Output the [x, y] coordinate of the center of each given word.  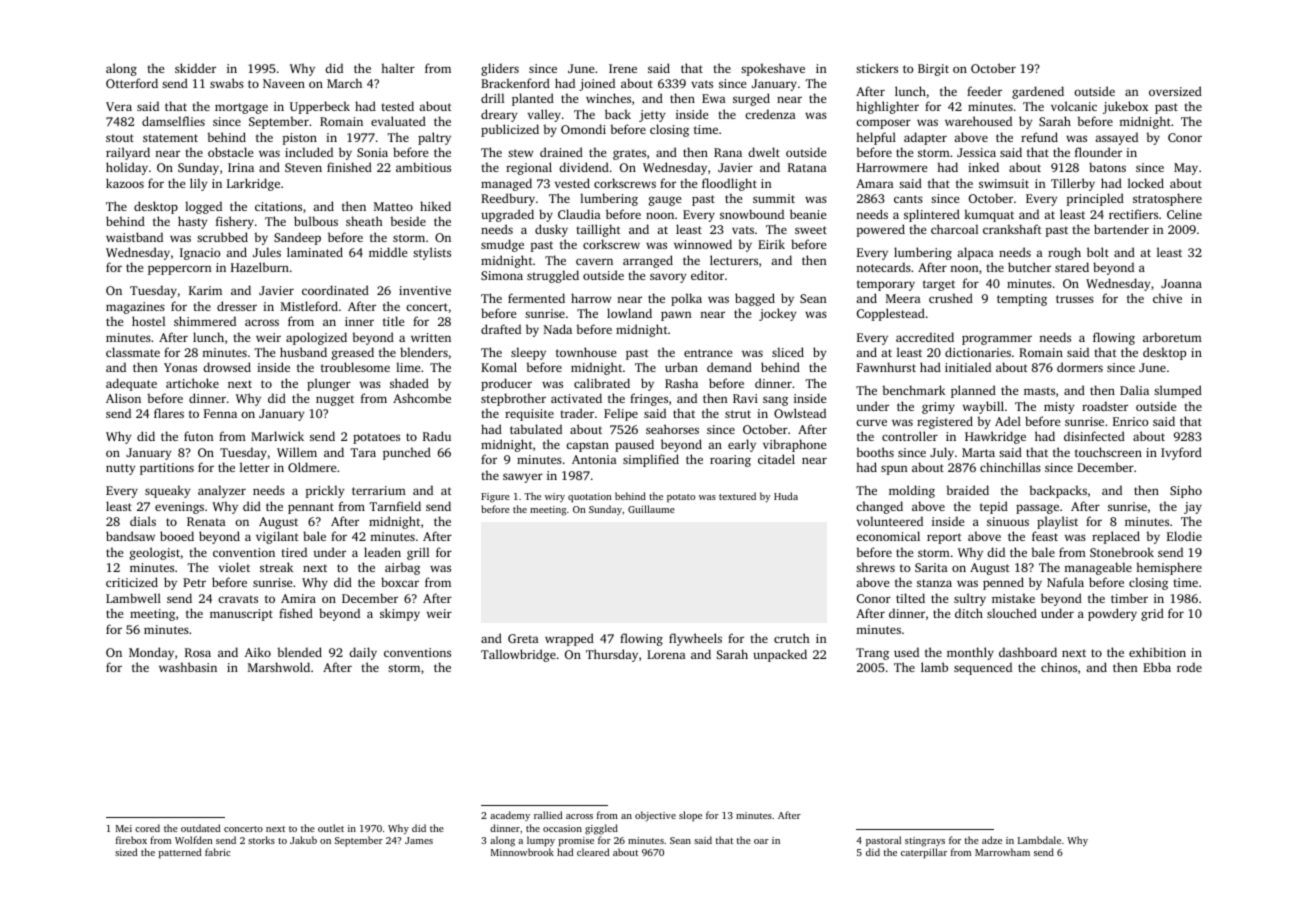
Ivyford [1181, 453]
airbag [402, 568]
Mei [124, 828]
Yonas [180, 367]
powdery [1112, 614]
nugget [335, 400]
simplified [651, 460]
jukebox [1125, 107]
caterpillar [924, 853]
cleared [593, 852]
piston [300, 139]
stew [520, 153]
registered [945, 422]
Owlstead [800, 413]
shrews [875, 567]
